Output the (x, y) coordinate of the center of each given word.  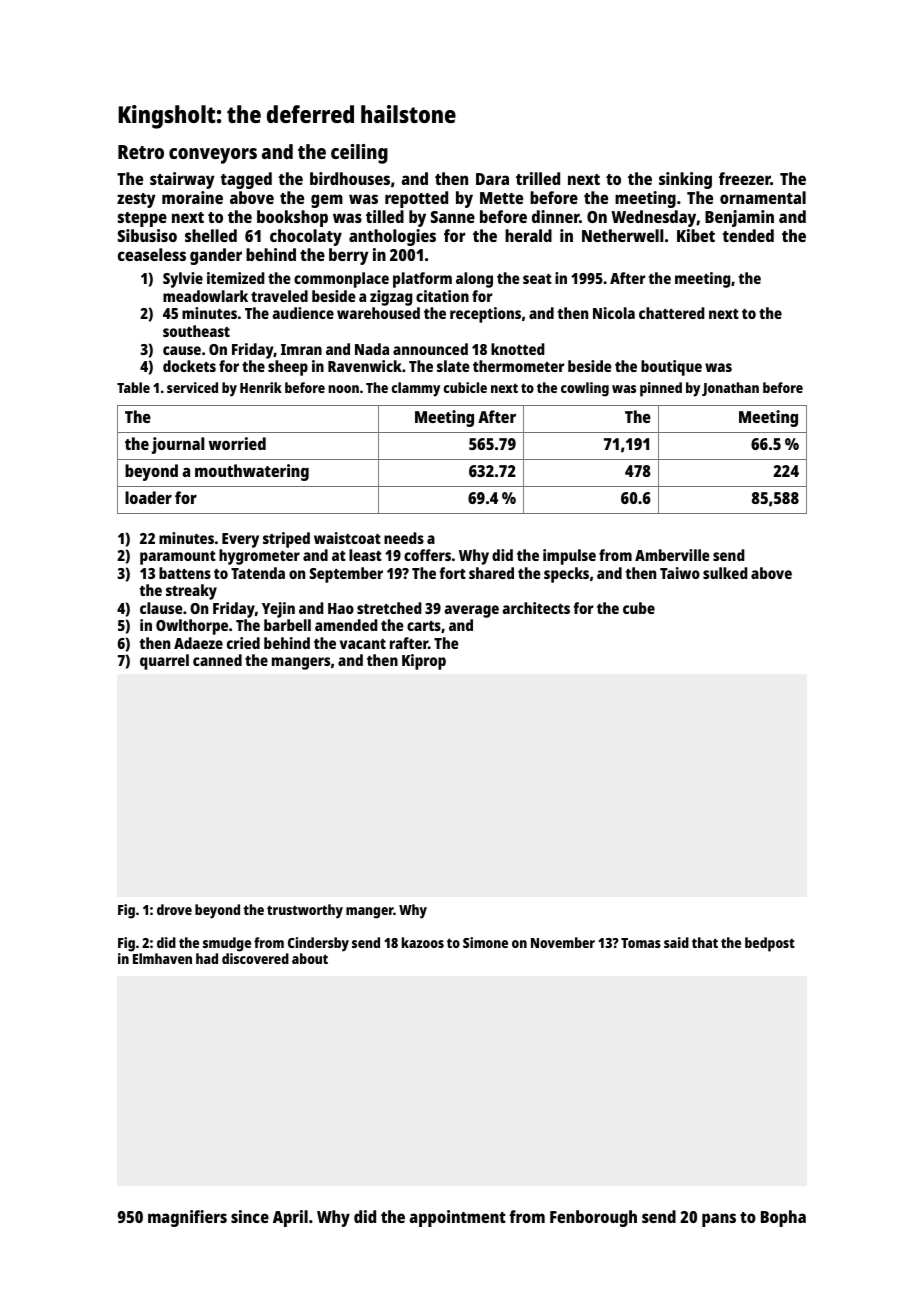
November (563, 942)
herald (528, 235)
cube (639, 608)
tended (748, 235)
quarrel (164, 662)
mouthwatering (252, 472)
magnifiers (187, 1218)
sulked (725, 573)
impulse (569, 557)
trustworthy (305, 911)
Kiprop (424, 662)
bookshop (292, 218)
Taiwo (680, 573)
